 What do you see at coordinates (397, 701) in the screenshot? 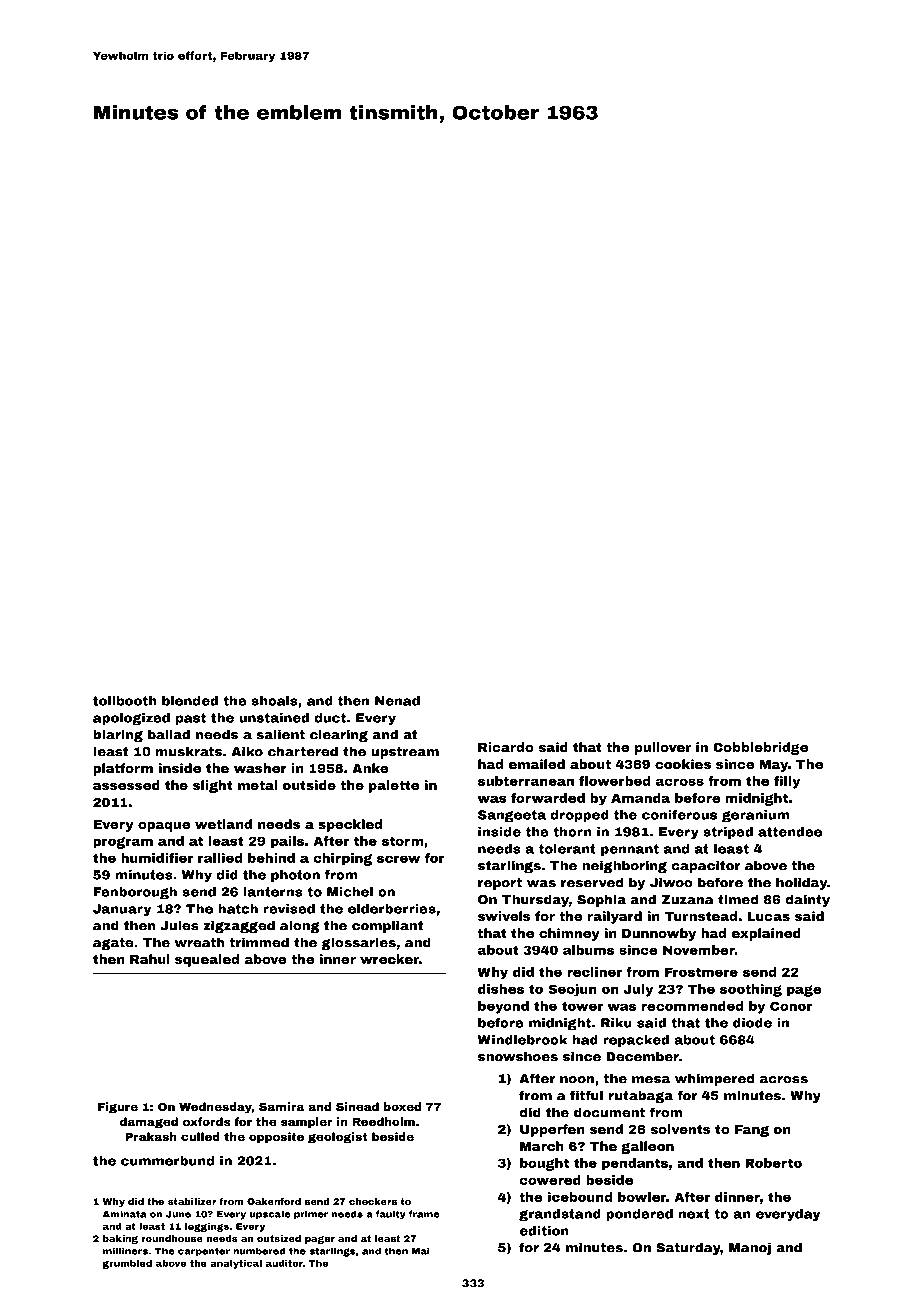
I see `Nenad` at bounding box center [397, 701].
